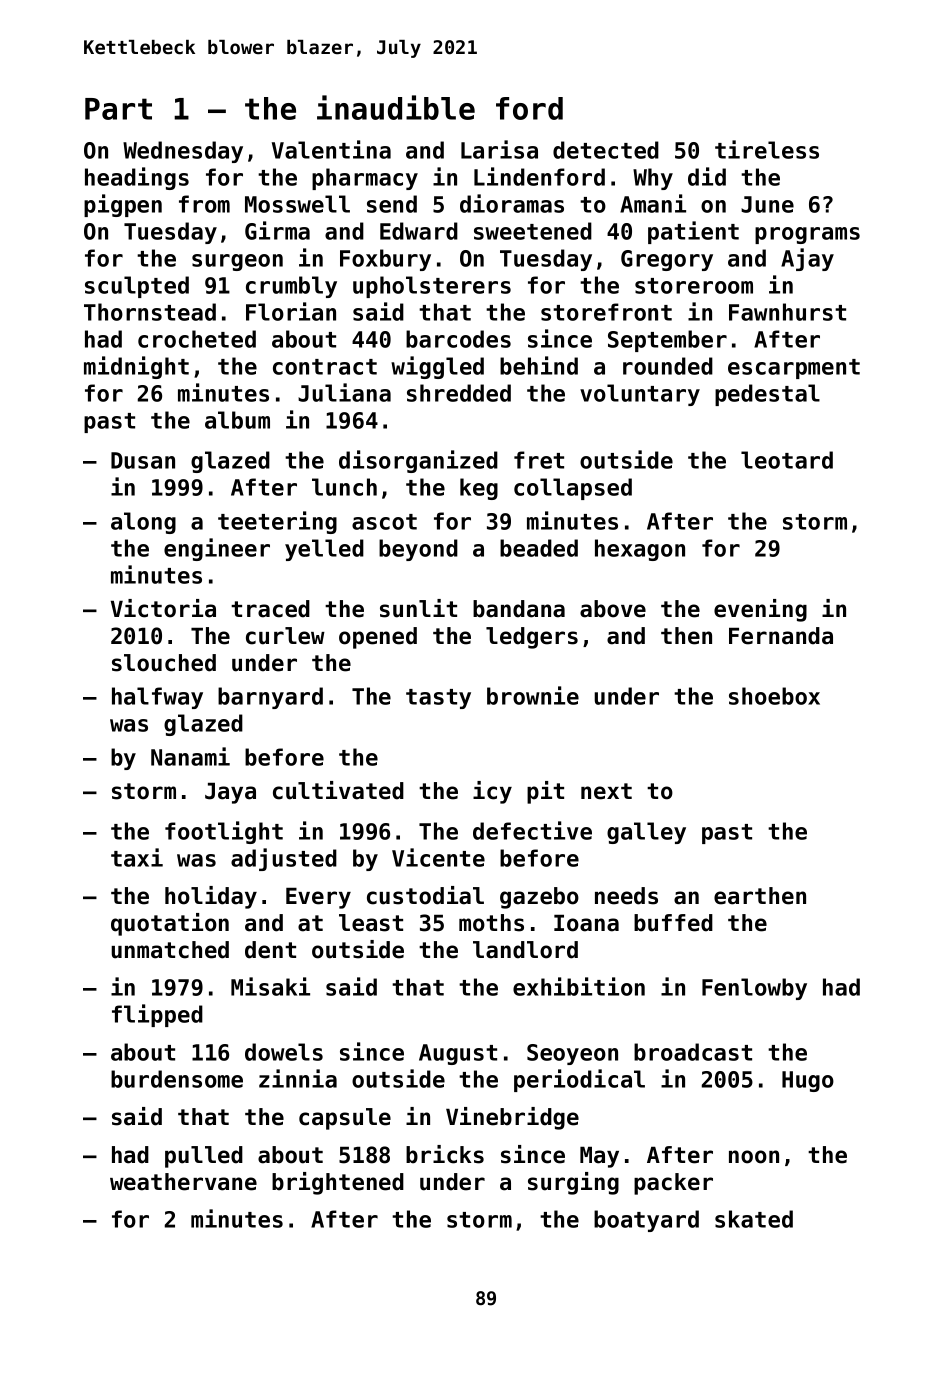 The height and width of the document is (1375, 950). I want to click on Juliana, so click(344, 392).
